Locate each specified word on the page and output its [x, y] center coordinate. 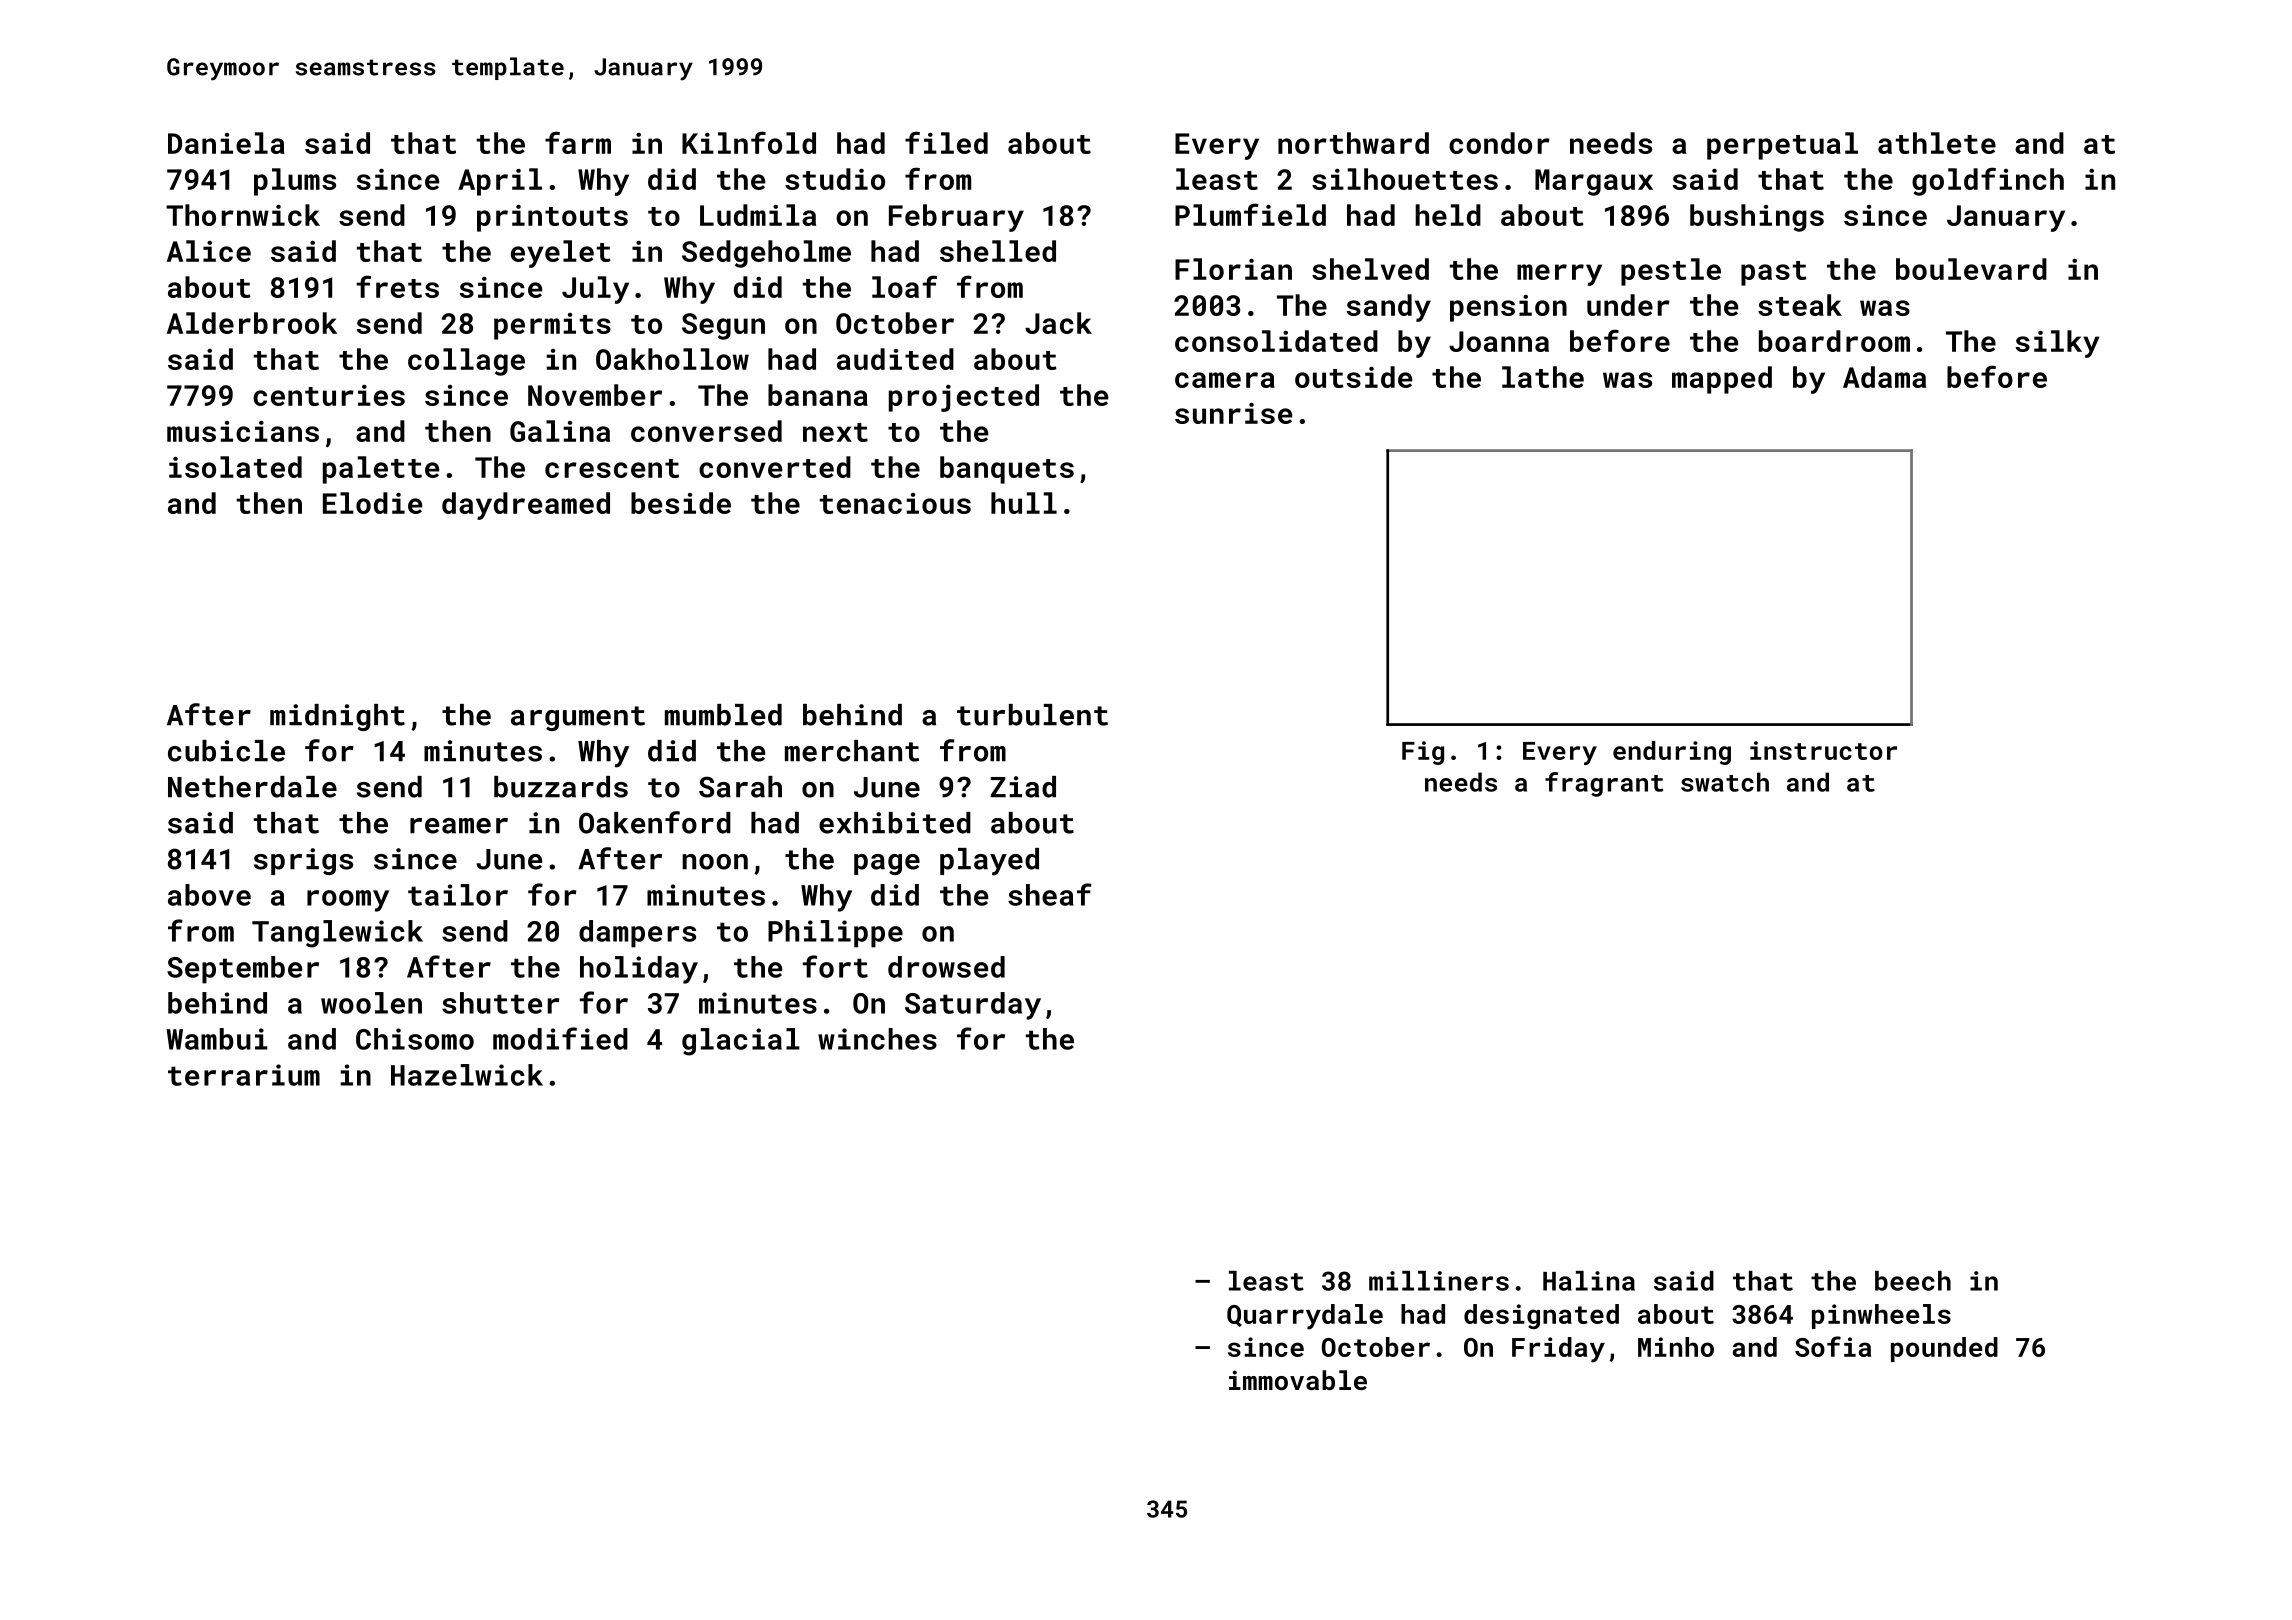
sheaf [1050, 894]
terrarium [244, 1075]
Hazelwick [467, 1075]
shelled [998, 251]
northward [1353, 143]
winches [877, 1039]
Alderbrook [252, 323]
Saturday [973, 1006]
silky [2058, 344]
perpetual [1782, 146]
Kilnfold [749, 142]
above [209, 895]
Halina [1589, 1281]
